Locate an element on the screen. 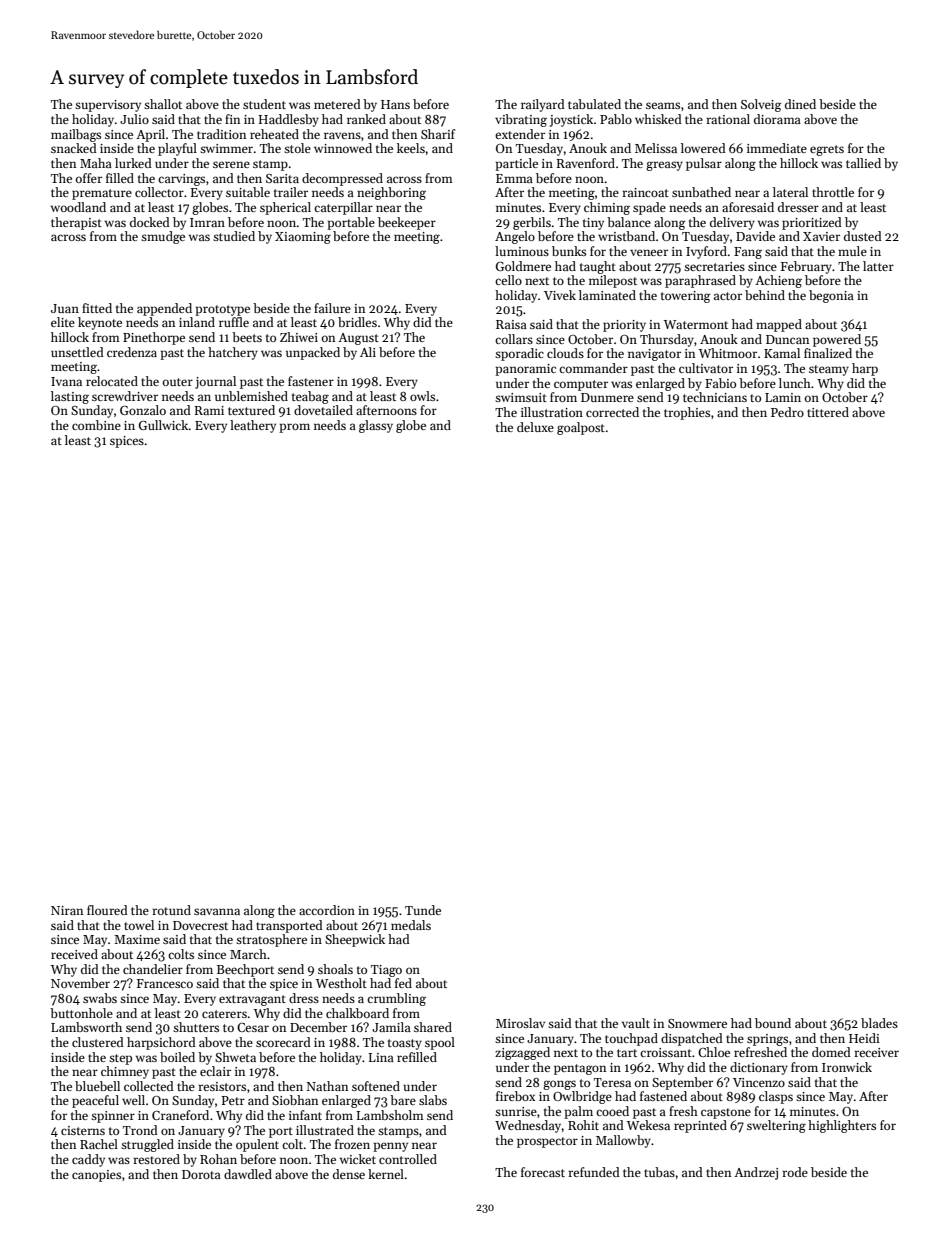 Image resolution: width=952 pixels, height=1233 pixels. tabulated is located at coordinates (594, 104).
